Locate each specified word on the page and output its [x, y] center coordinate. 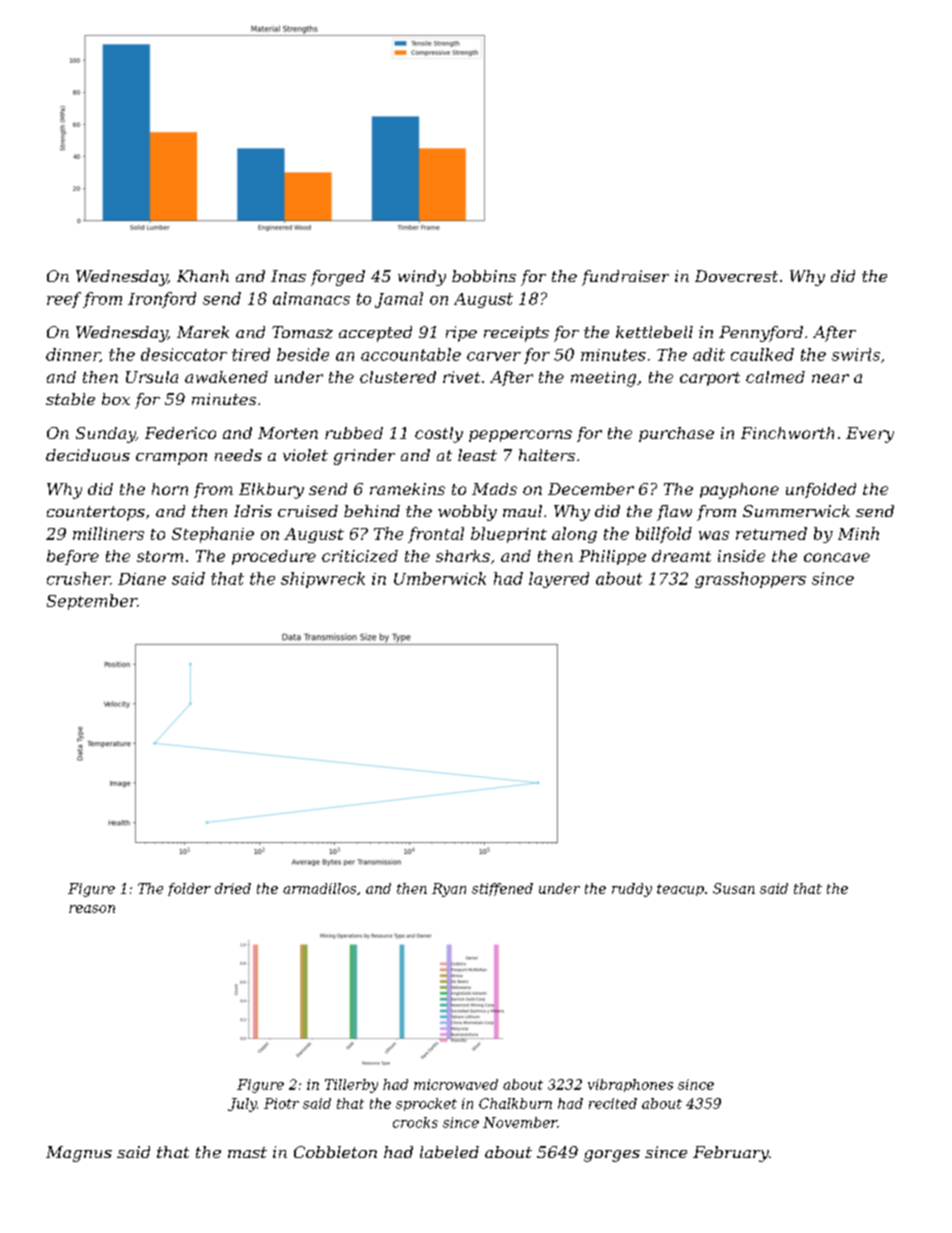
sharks [463, 556]
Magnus [79, 1154]
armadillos [319, 888]
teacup [680, 890]
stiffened [502, 889]
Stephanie [213, 535]
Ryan [449, 890]
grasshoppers [750, 580]
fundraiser [625, 278]
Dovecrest [736, 276]
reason [92, 909]
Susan [734, 888]
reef [64, 300]
